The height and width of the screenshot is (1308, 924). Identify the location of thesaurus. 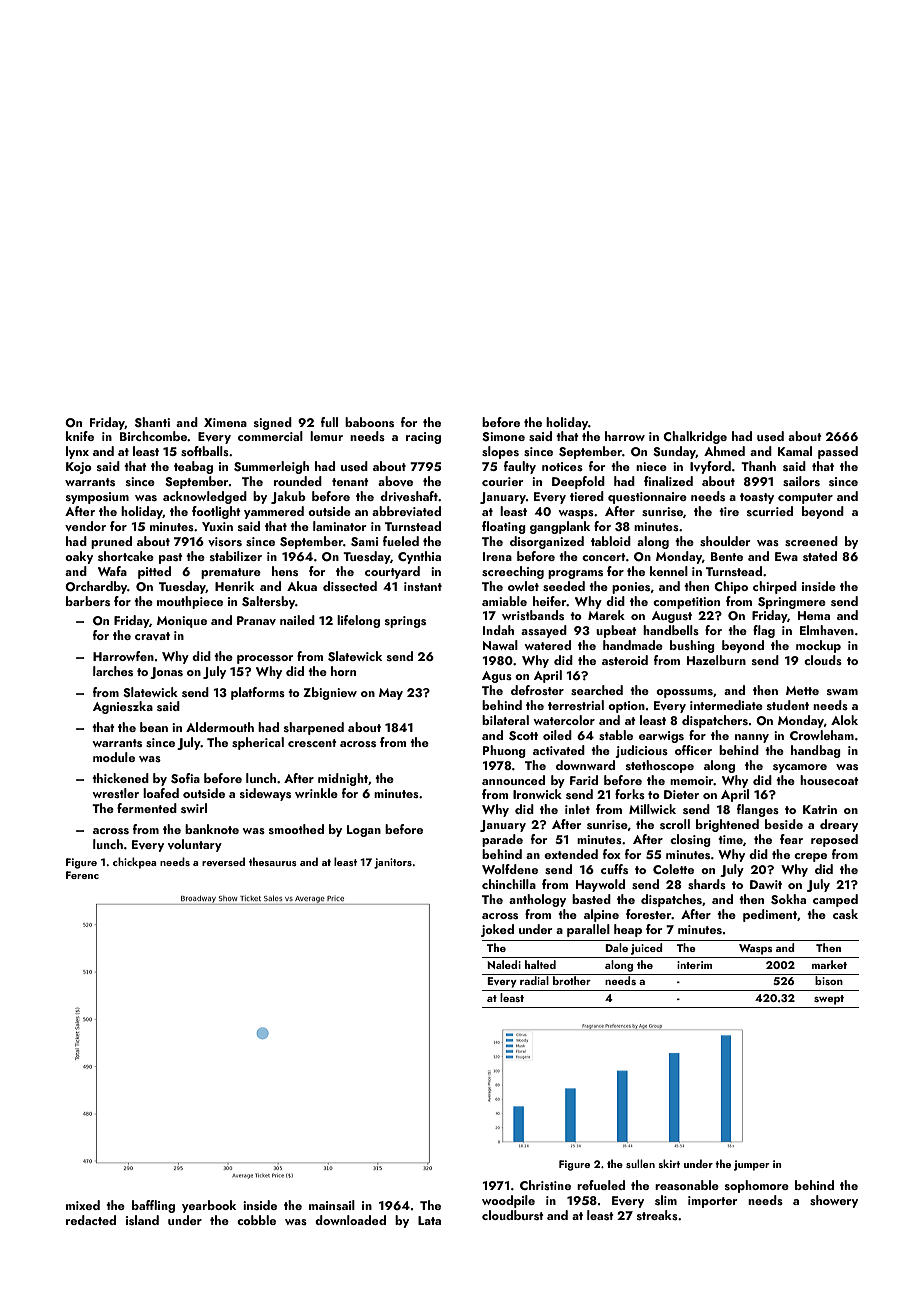
(273, 861).
